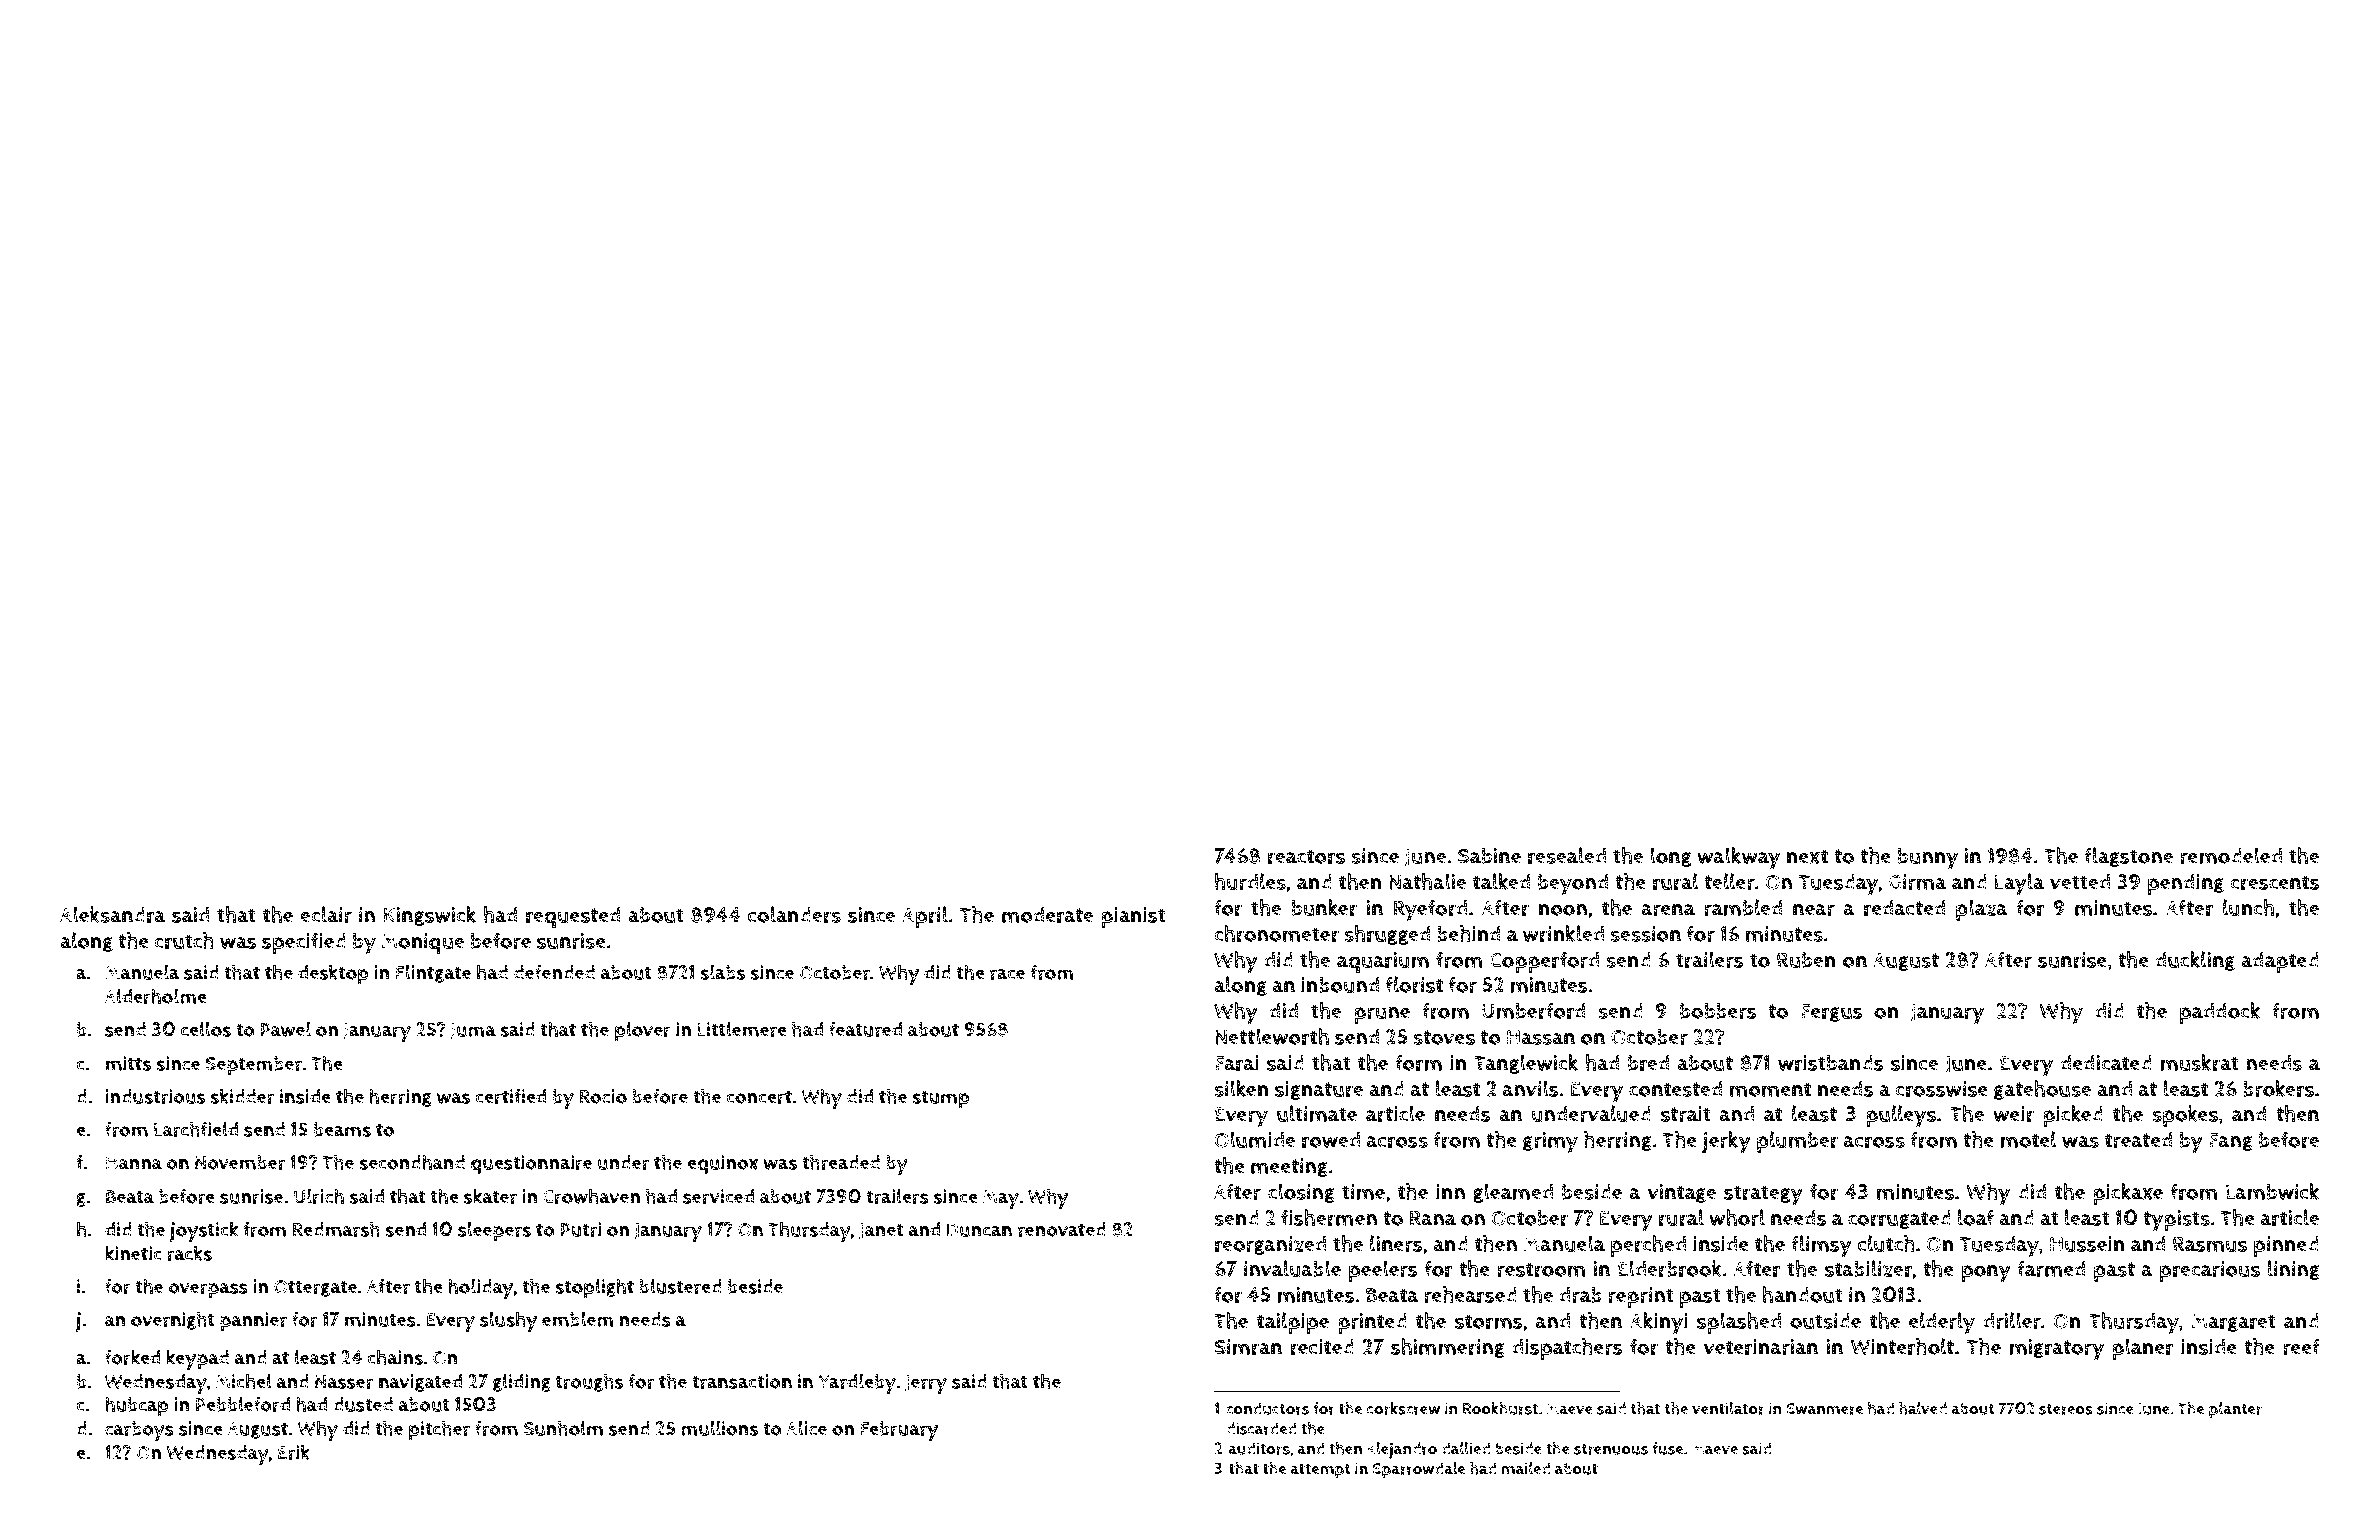 The width and height of the screenshot is (2380, 1540). Describe the element at coordinates (841, 1162) in the screenshot. I see `threaded` at that location.
